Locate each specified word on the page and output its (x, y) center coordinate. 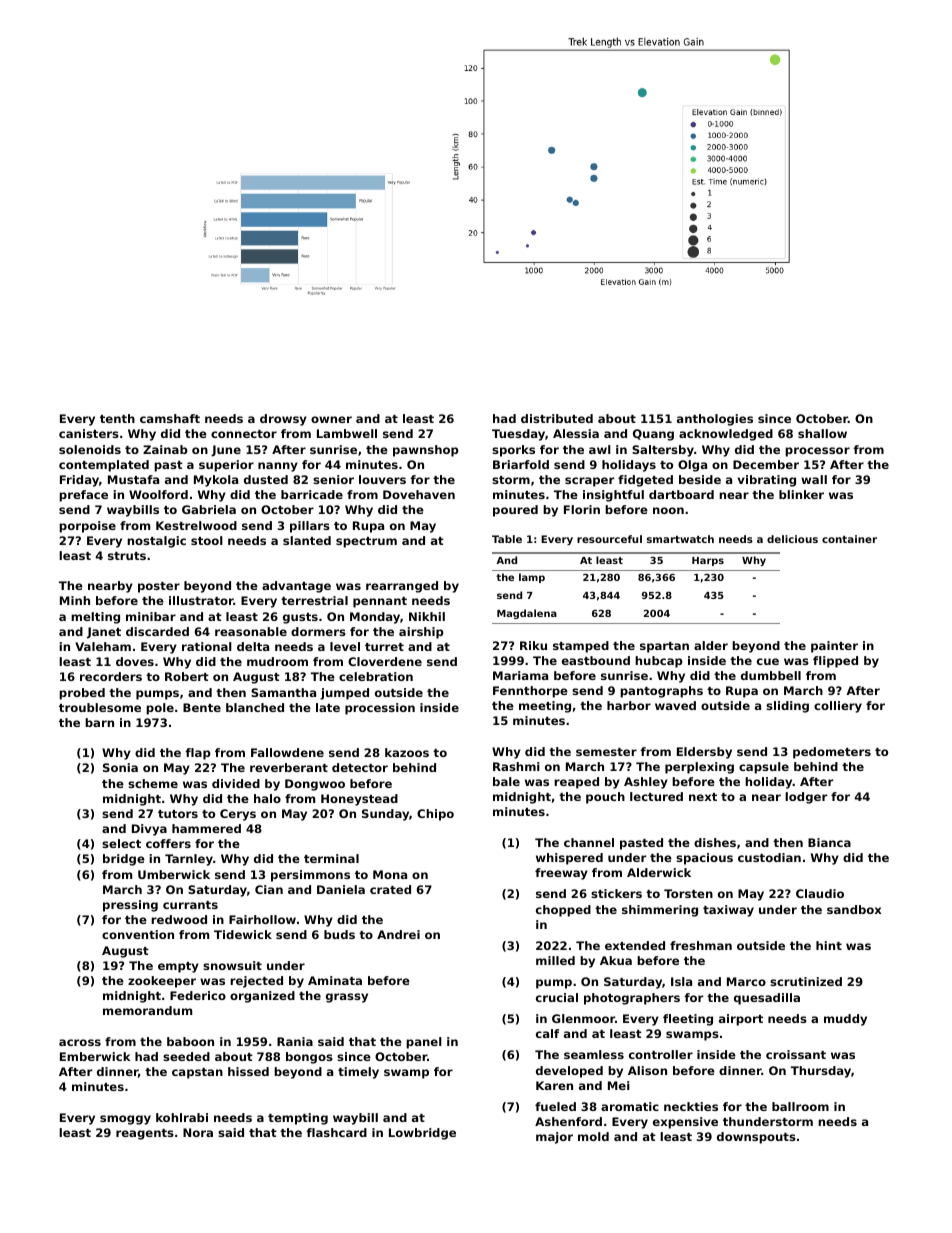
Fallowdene (287, 752)
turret (384, 647)
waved (675, 705)
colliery (838, 707)
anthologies (715, 420)
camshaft (170, 418)
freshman (701, 945)
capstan (197, 1073)
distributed (557, 418)
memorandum (147, 1010)
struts (127, 556)
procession (380, 709)
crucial (557, 997)
